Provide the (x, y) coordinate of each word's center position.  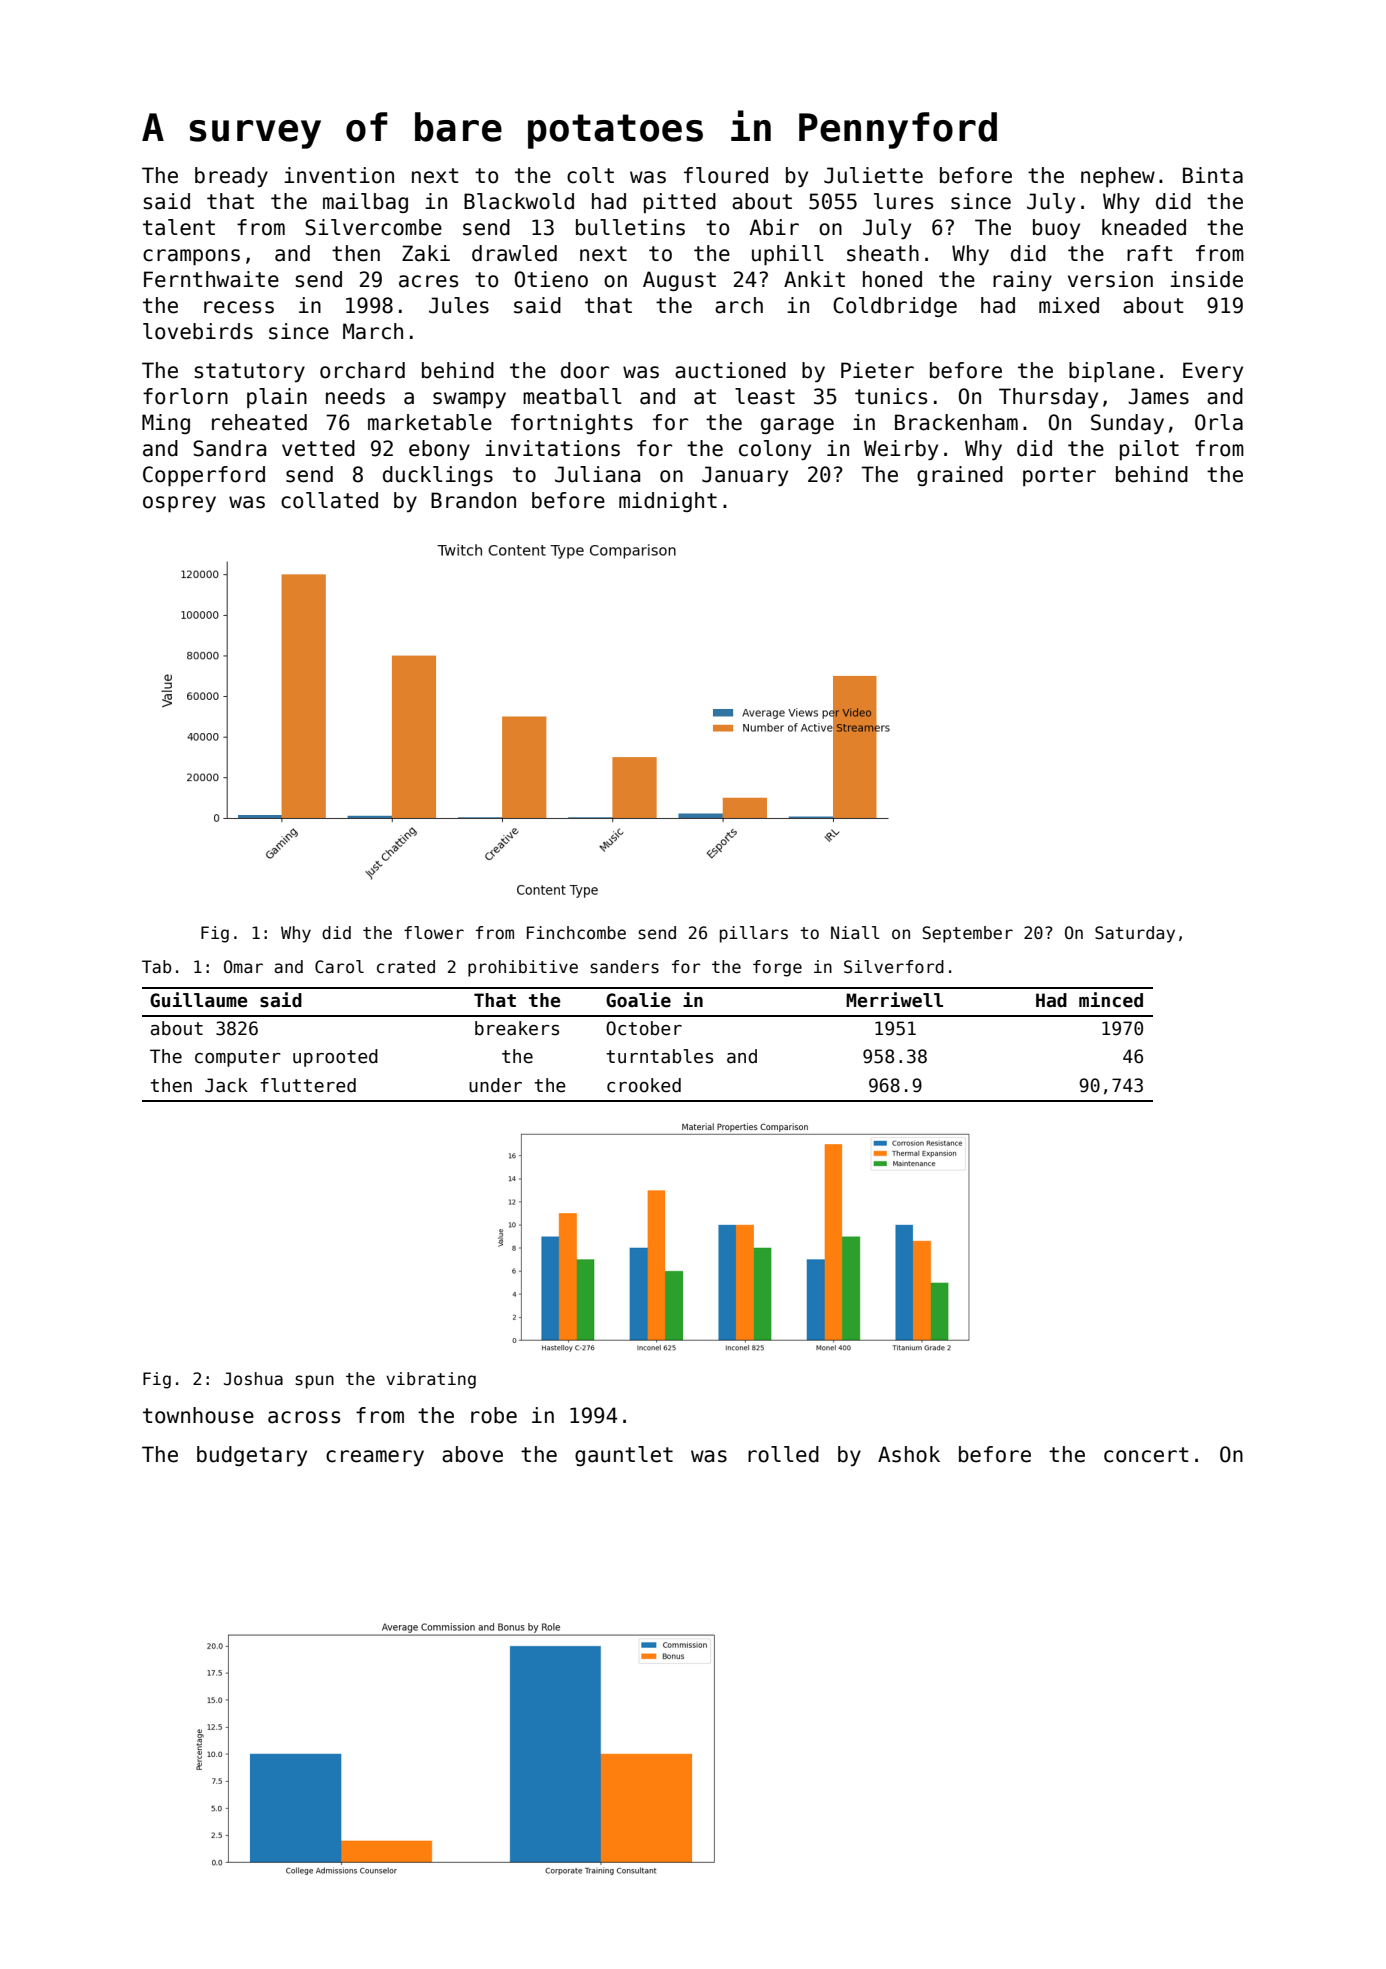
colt (590, 175)
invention (339, 175)
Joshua (253, 1379)
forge (777, 968)
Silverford (894, 967)
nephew (1118, 177)
